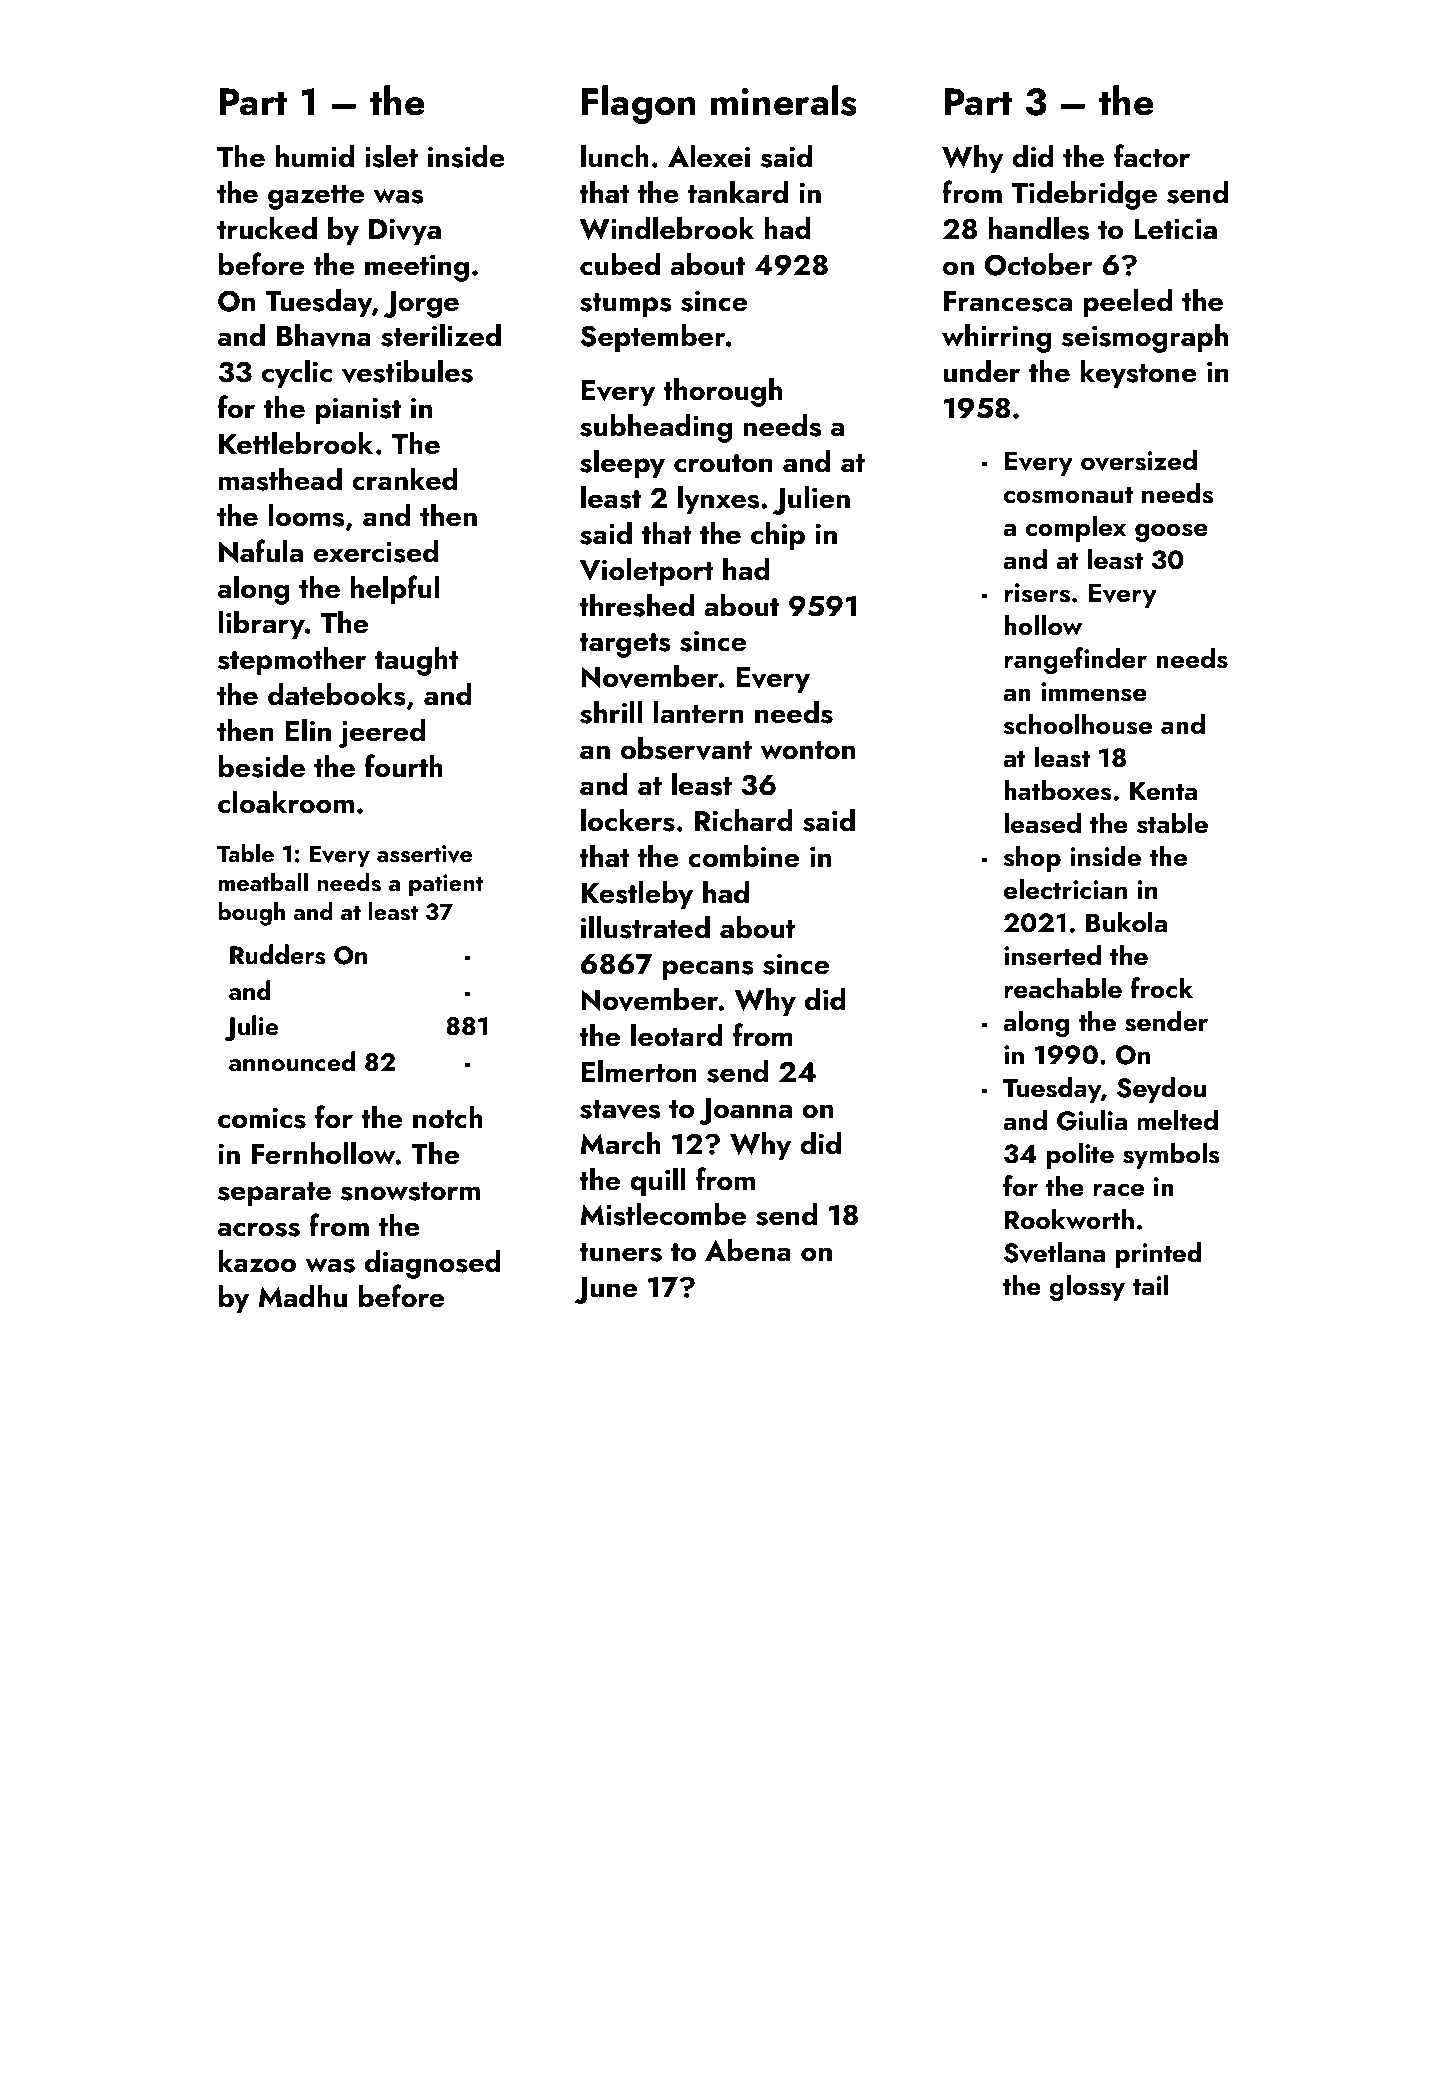 The width and height of the document is (1450, 2100). Describe the element at coordinates (315, 156) in the document. I see `humid` at that location.
